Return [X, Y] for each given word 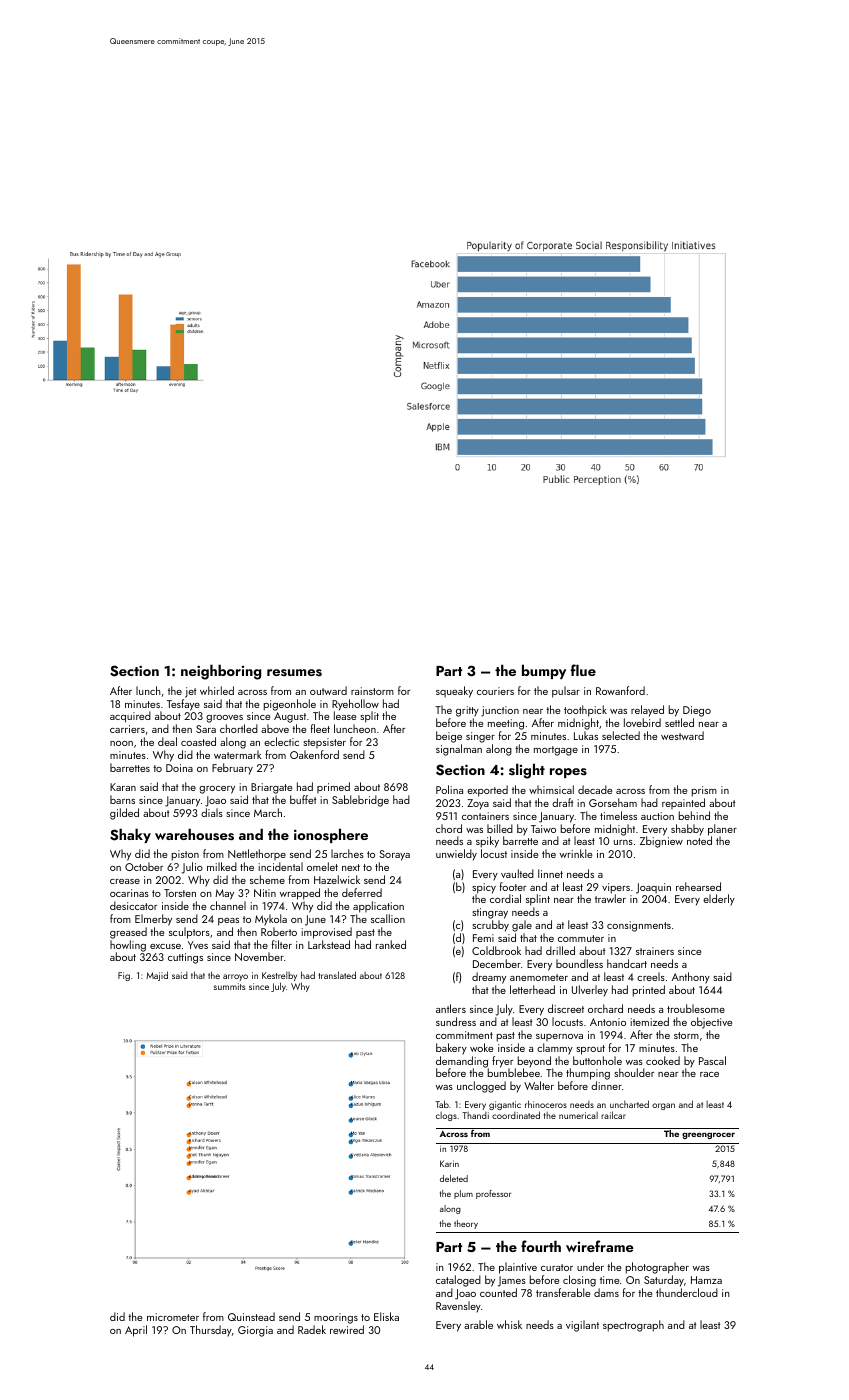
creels [651, 976]
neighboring [221, 672]
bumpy [544, 671]
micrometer [173, 1317]
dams [606, 1292]
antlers [451, 1008]
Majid [157, 976]
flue [583, 670]
